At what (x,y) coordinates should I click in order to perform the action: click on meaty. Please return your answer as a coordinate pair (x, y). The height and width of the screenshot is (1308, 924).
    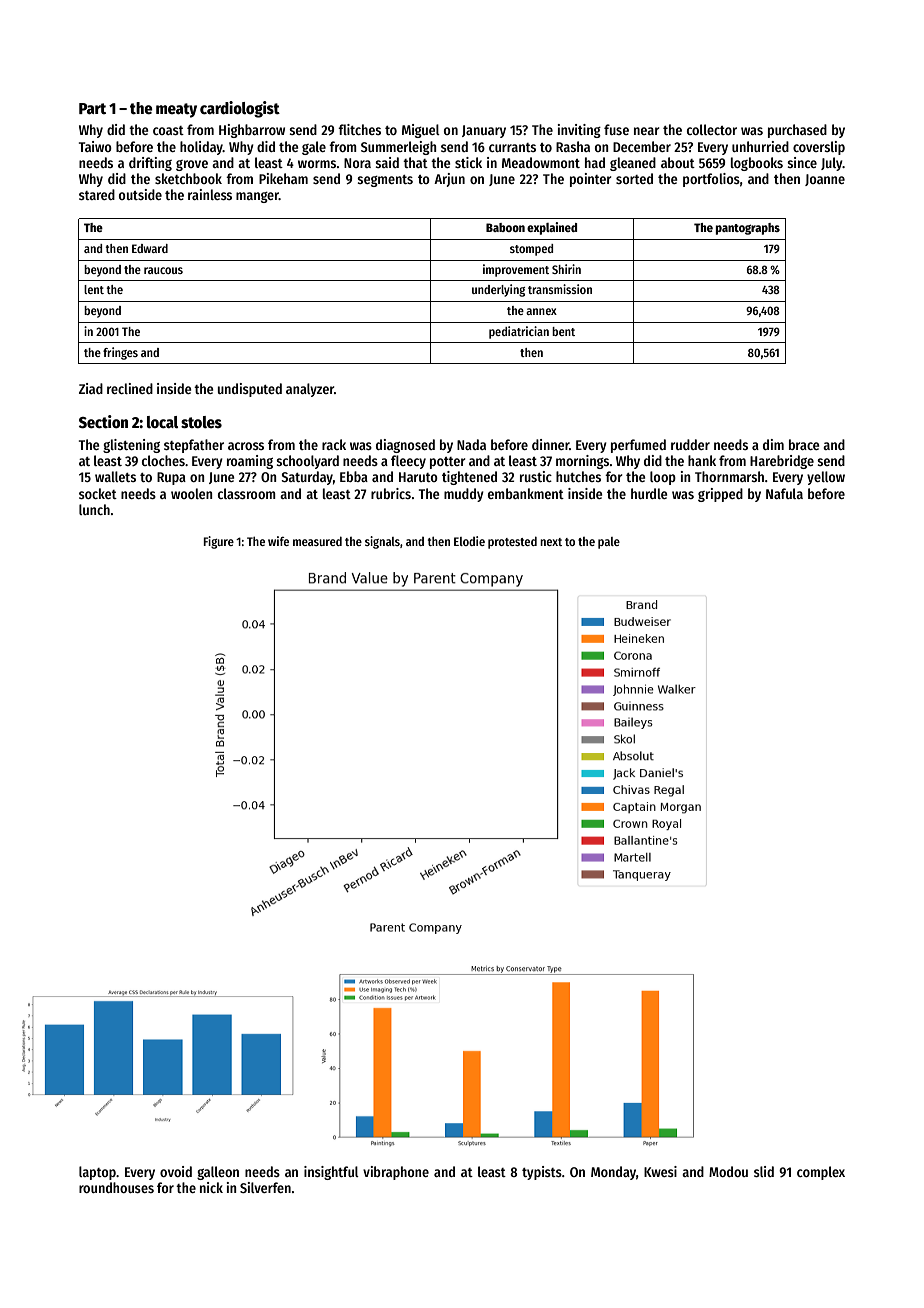
    Looking at the image, I should click on (176, 110).
